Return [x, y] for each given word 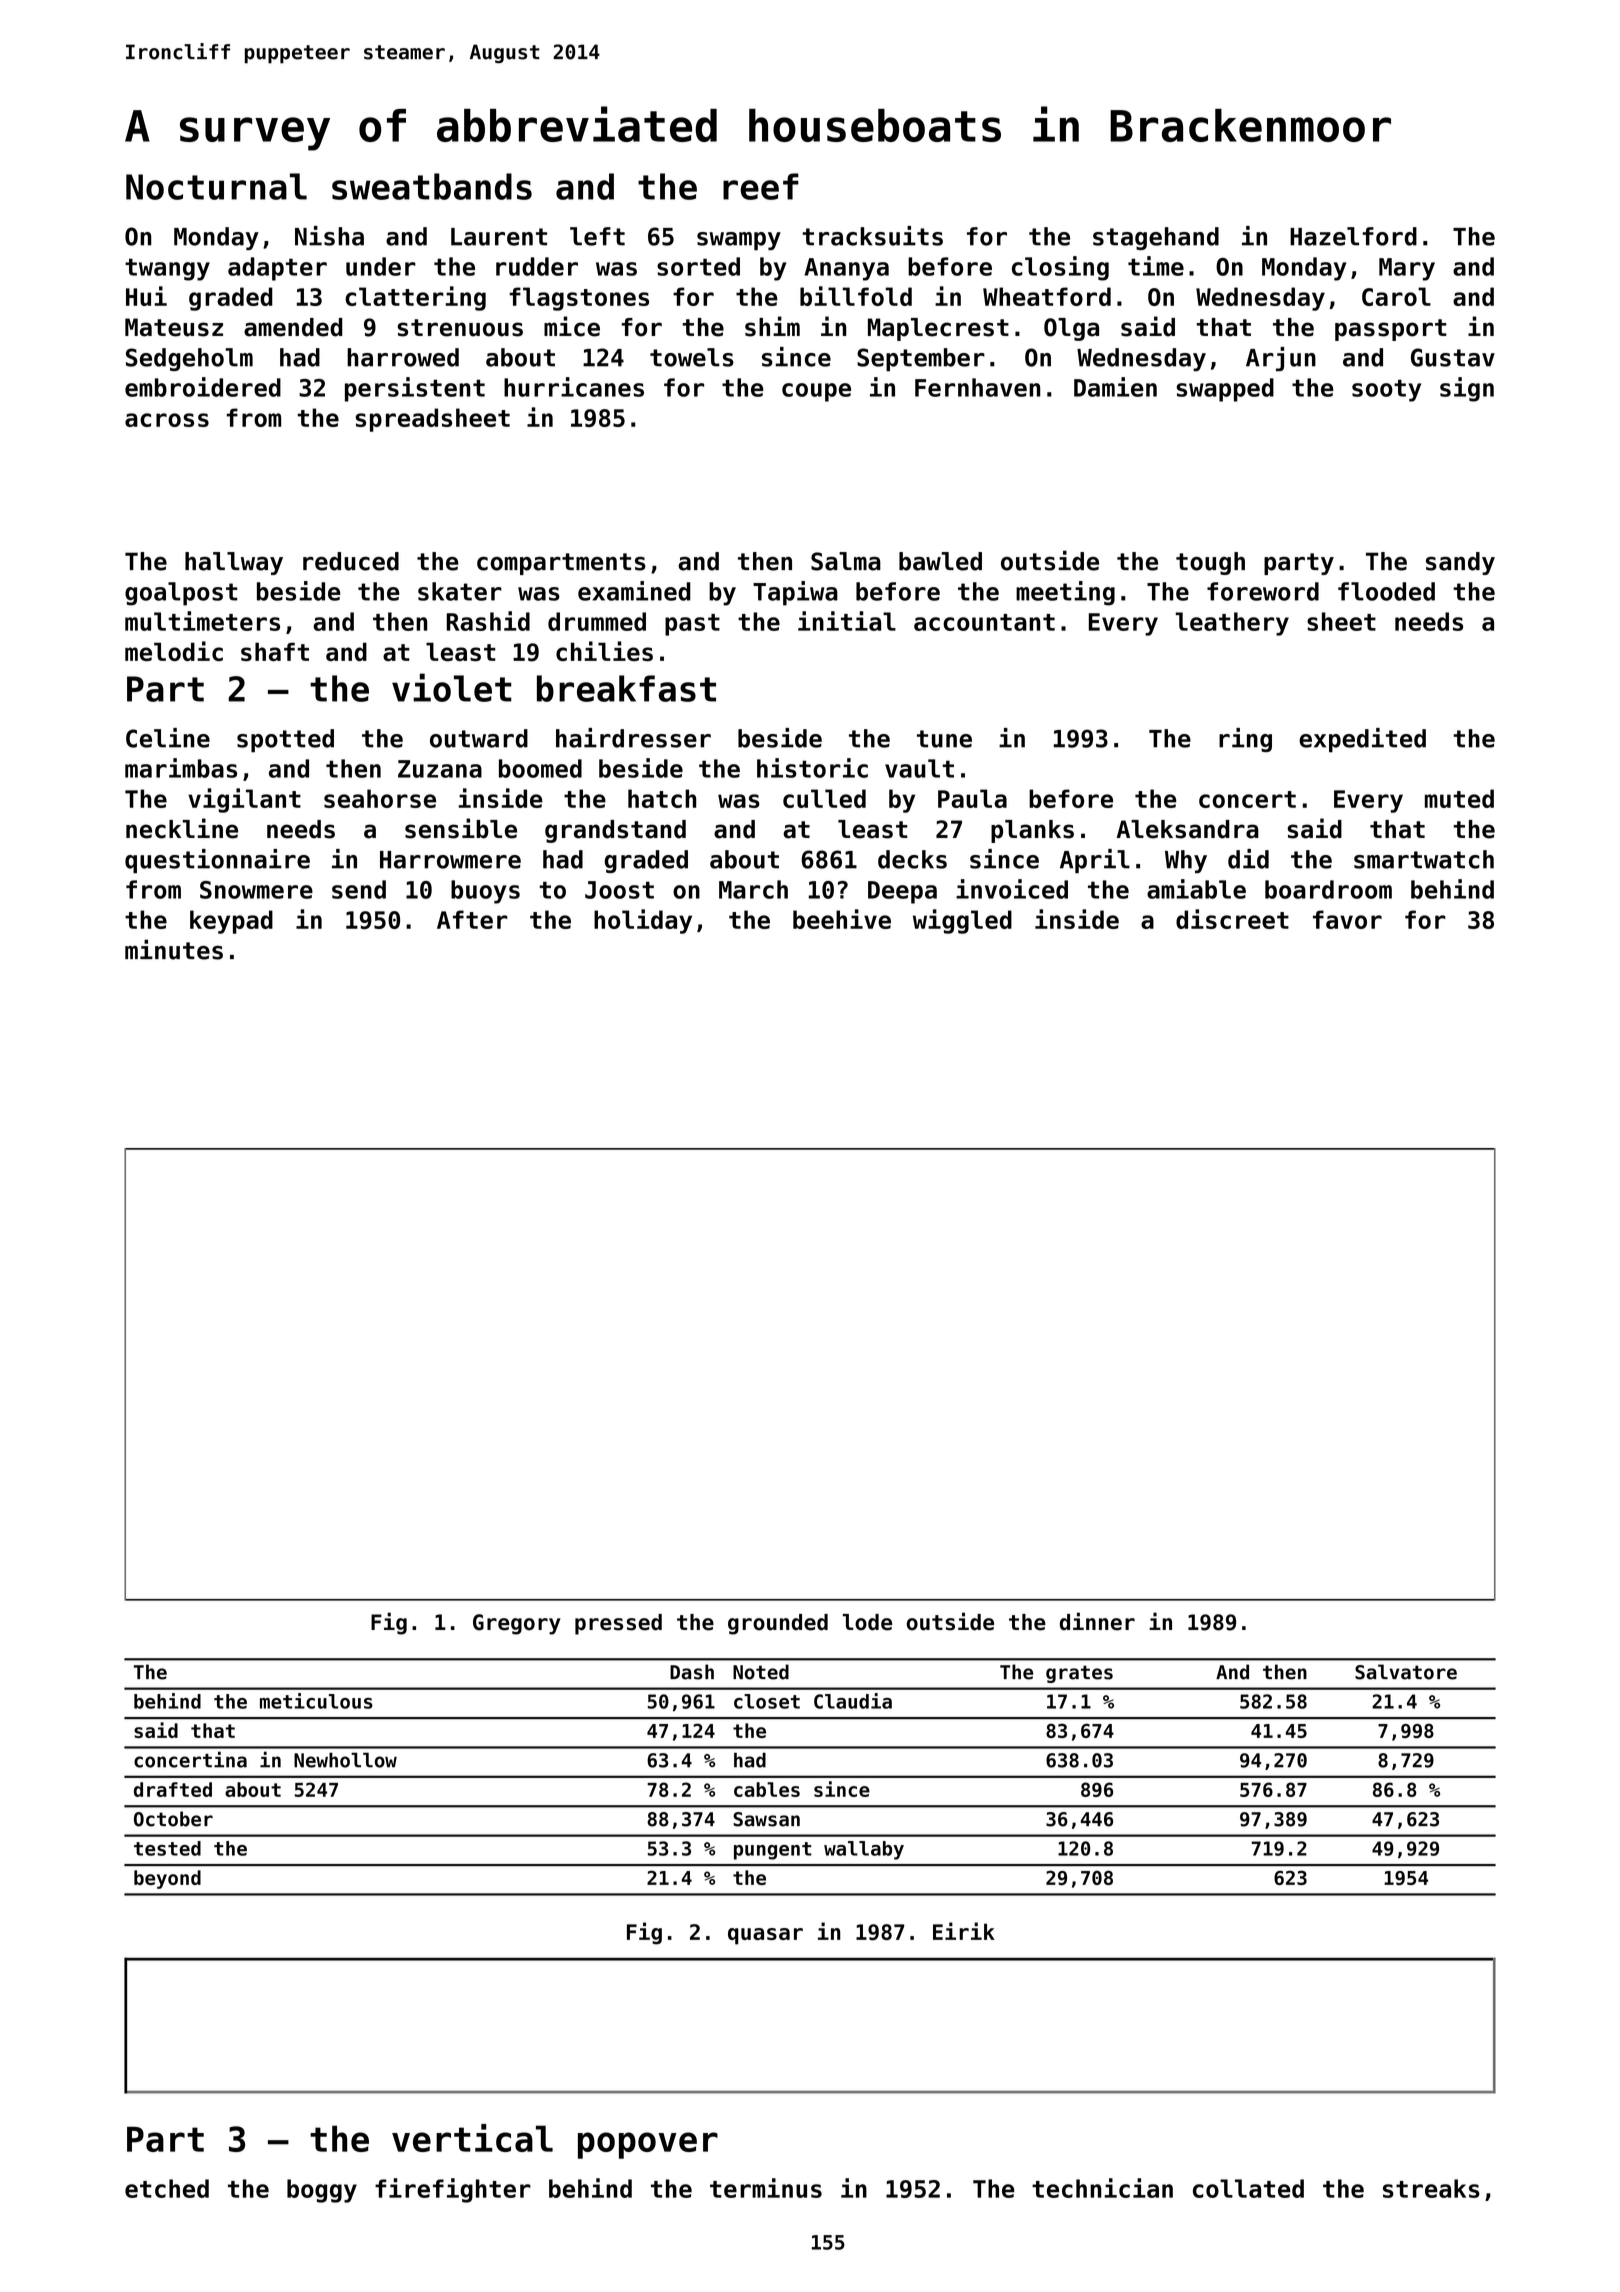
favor [1347, 919]
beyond [167, 1879]
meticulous [316, 1701]
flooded [1386, 591]
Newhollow [345, 1760]
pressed [618, 1624]
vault [919, 768]
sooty [1386, 390]
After [472, 919]
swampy [739, 241]
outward [479, 738]
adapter [277, 269]
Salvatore [1406, 1672]
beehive [842, 919]
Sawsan [766, 1819]
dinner [1097, 1621]
